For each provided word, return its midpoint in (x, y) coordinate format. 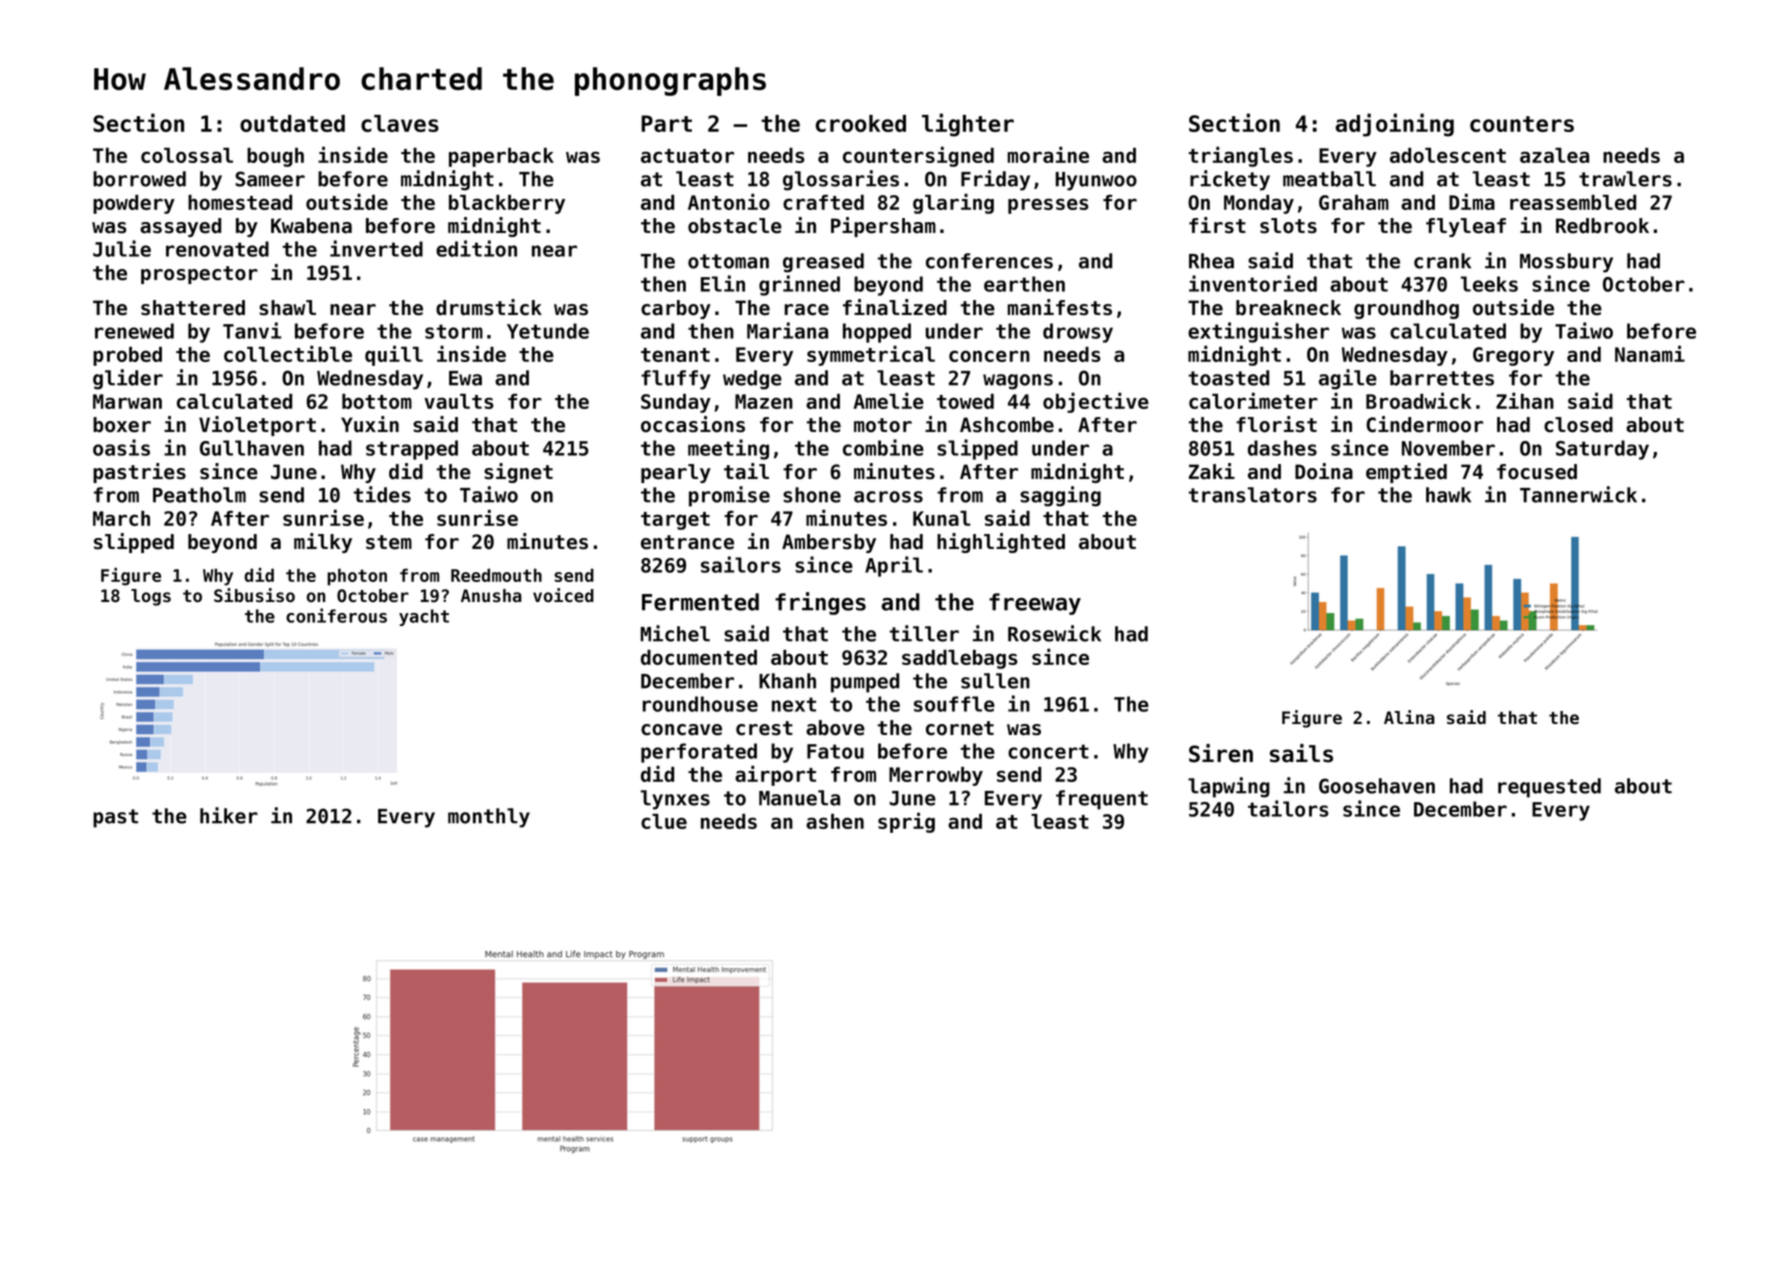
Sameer (270, 179)
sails (1301, 753)
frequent (1102, 800)
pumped (865, 683)
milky (323, 543)
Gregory (1513, 356)
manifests (1060, 307)
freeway (1035, 604)
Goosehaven (1377, 786)
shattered (193, 308)
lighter (968, 125)
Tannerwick (1578, 494)
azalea (1554, 155)
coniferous (336, 615)
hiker (229, 815)
